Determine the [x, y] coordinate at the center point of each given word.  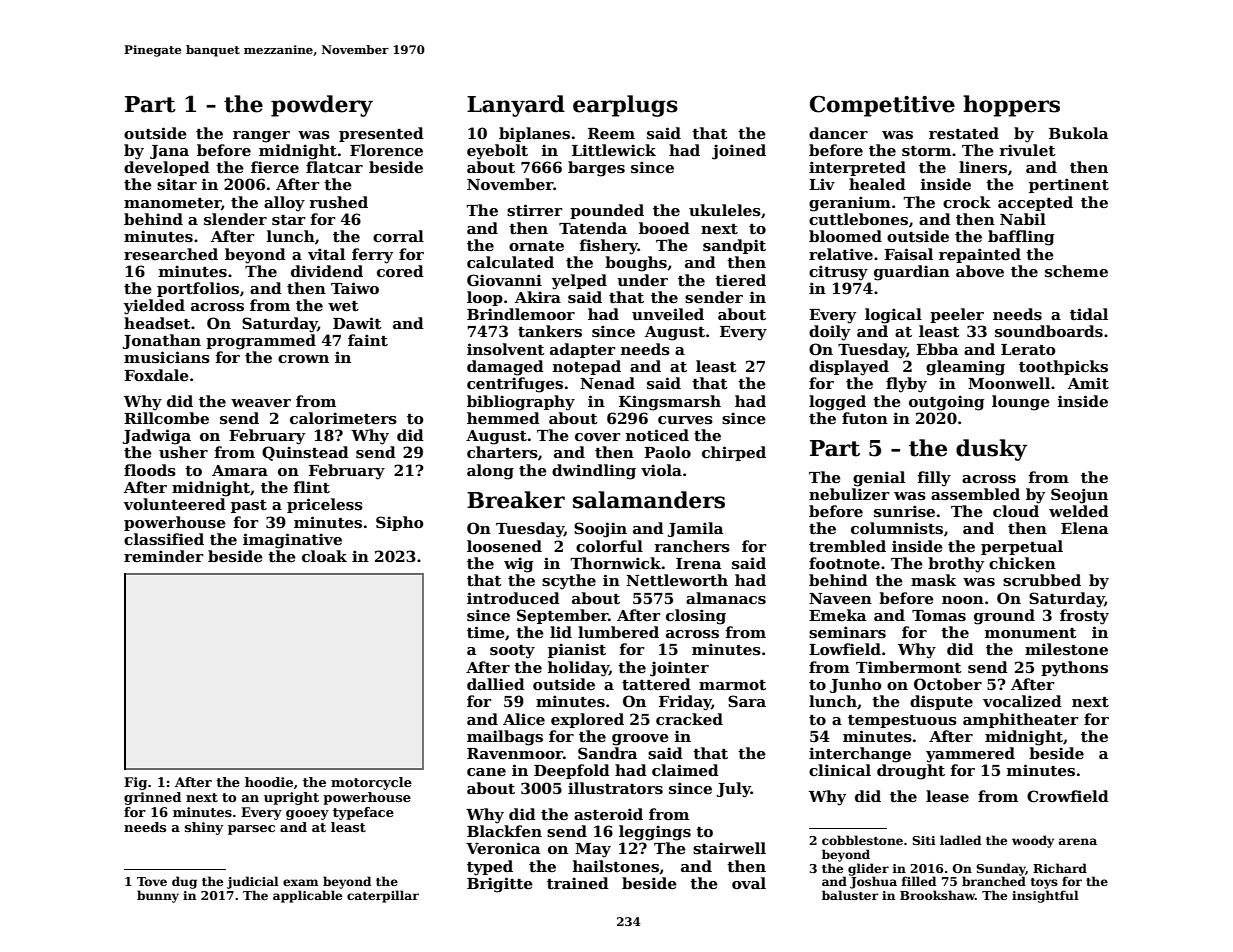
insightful [1045, 896]
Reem [611, 133]
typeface [363, 813]
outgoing [947, 403]
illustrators [615, 788]
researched [171, 254]
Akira [538, 297]
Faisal [908, 254]
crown [303, 359]
